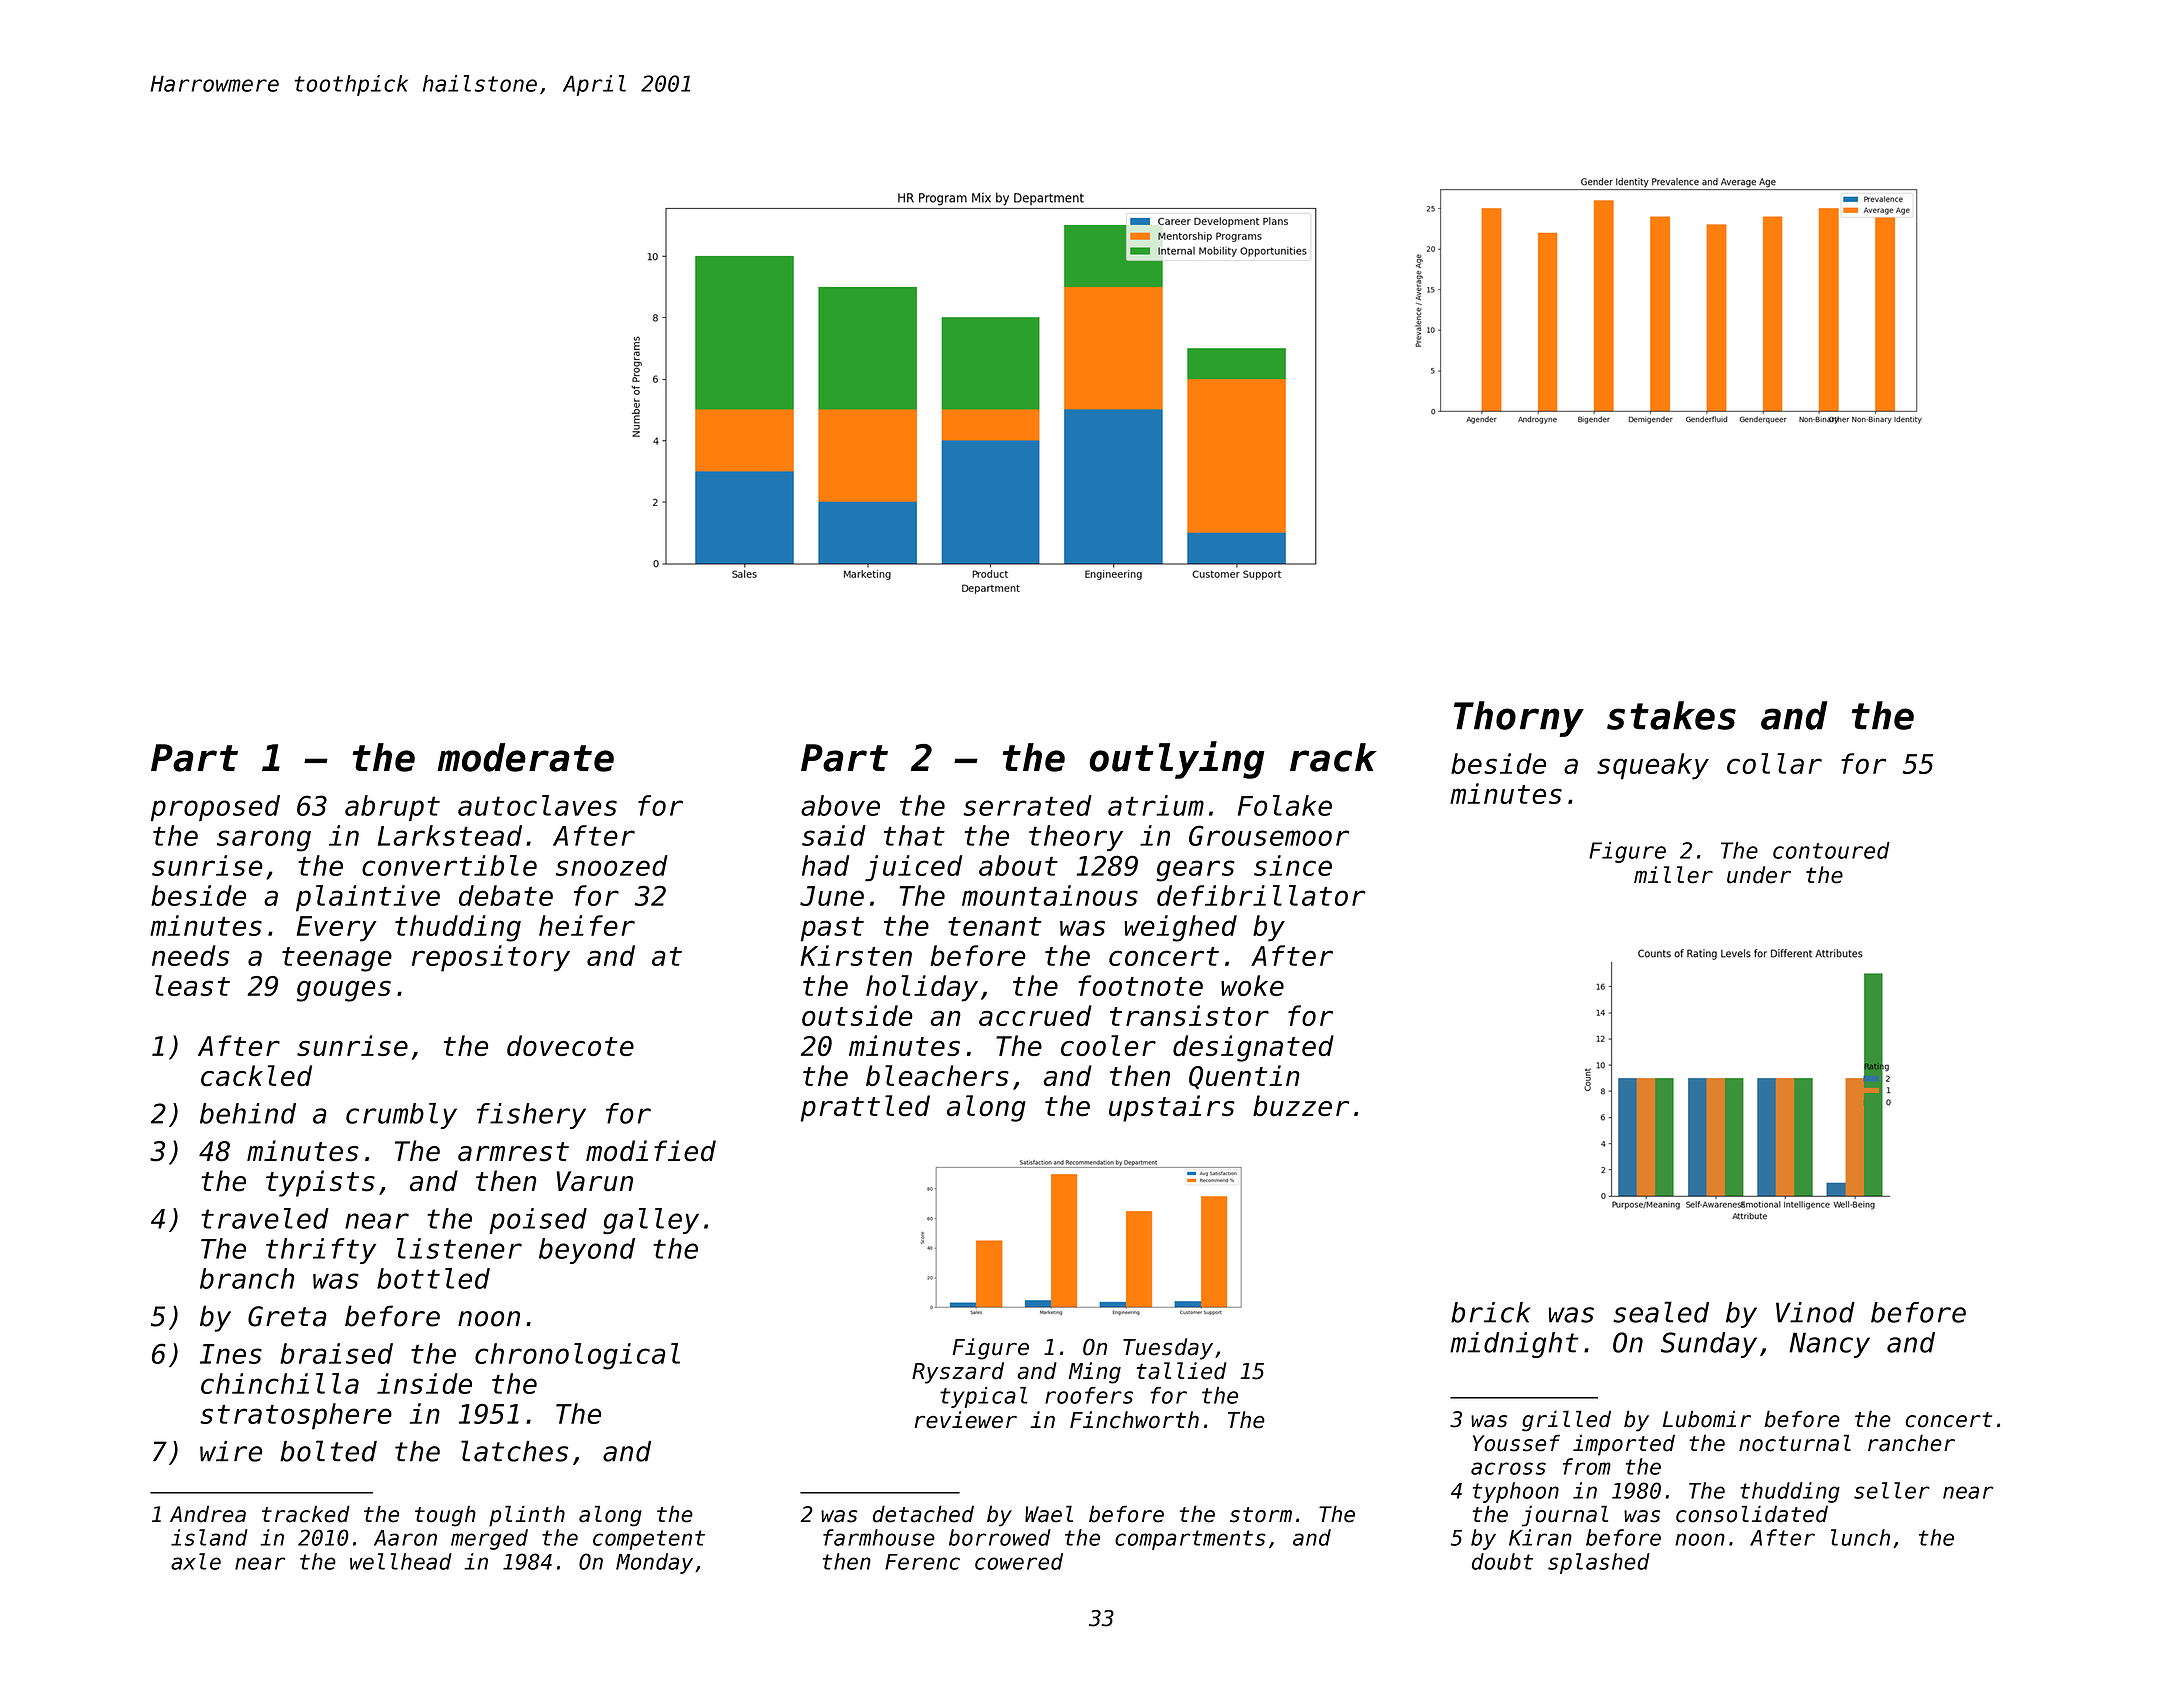 The height and width of the screenshot is (1683, 2178). What do you see at coordinates (1182, 1371) in the screenshot?
I see `tallied` at bounding box center [1182, 1371].
